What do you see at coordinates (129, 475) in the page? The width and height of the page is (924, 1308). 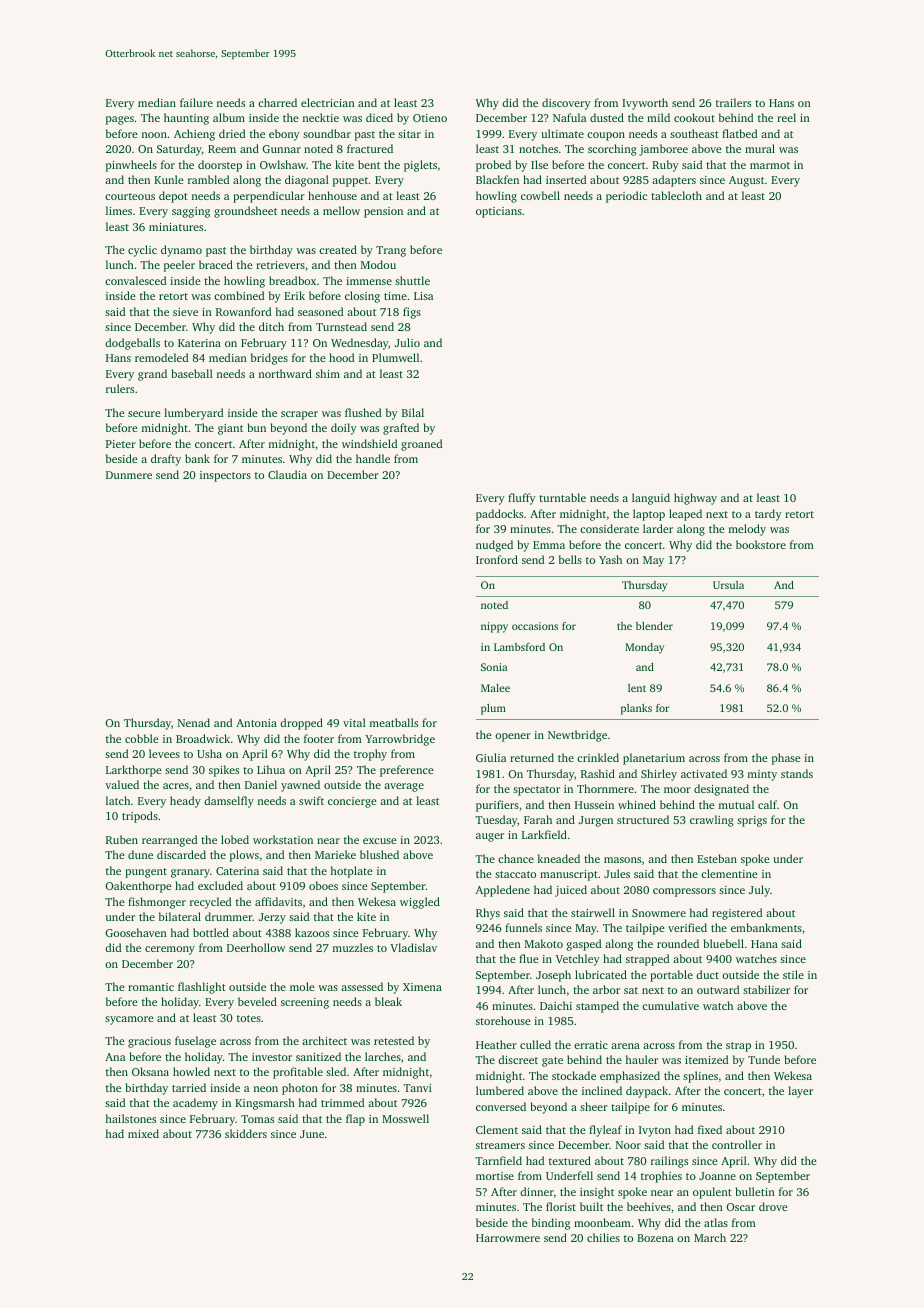 I see `Dunmere` at bounding box center [129, 475].
